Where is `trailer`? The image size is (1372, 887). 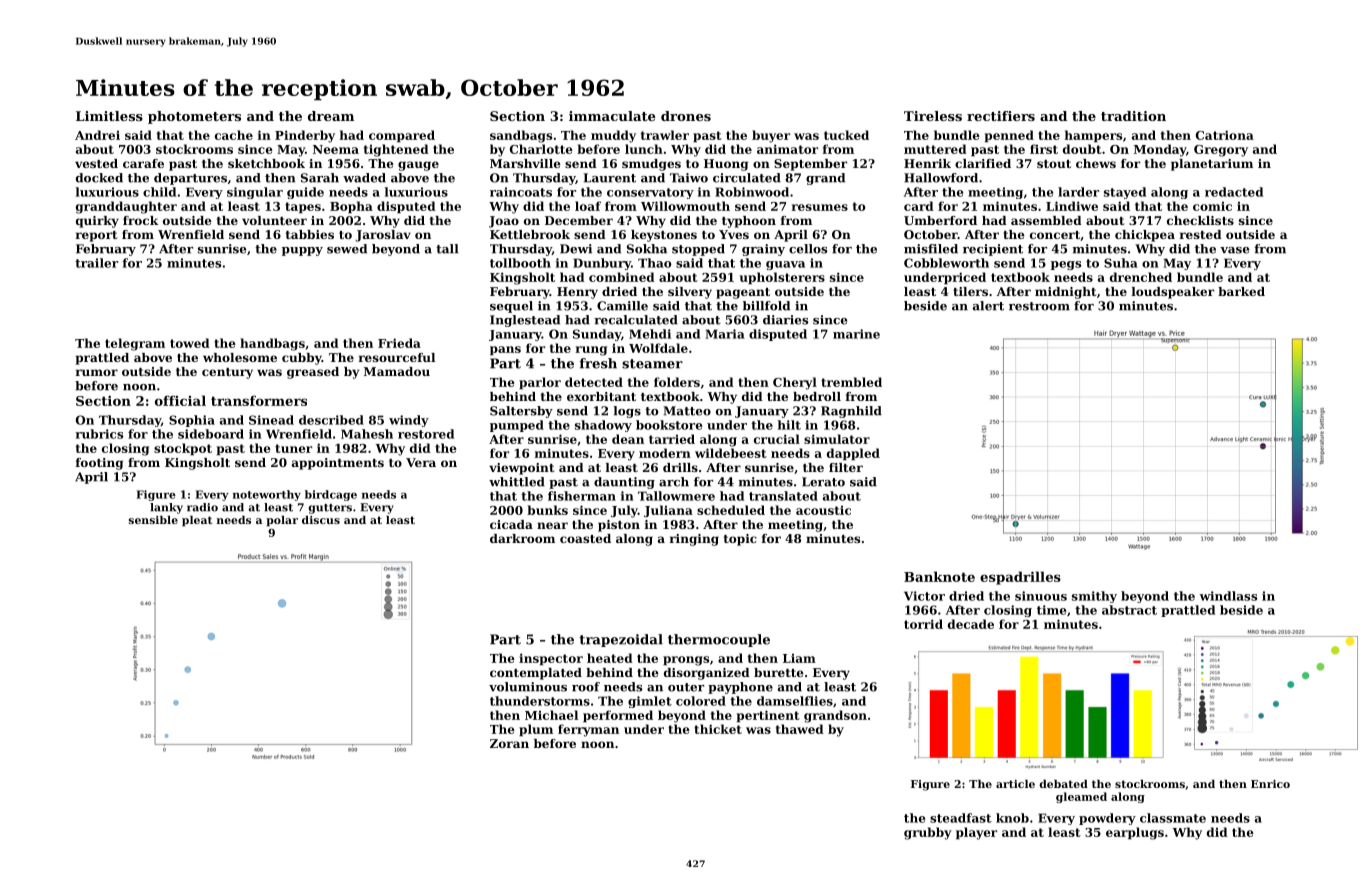 trailer is located at coordinates (96, 263).
